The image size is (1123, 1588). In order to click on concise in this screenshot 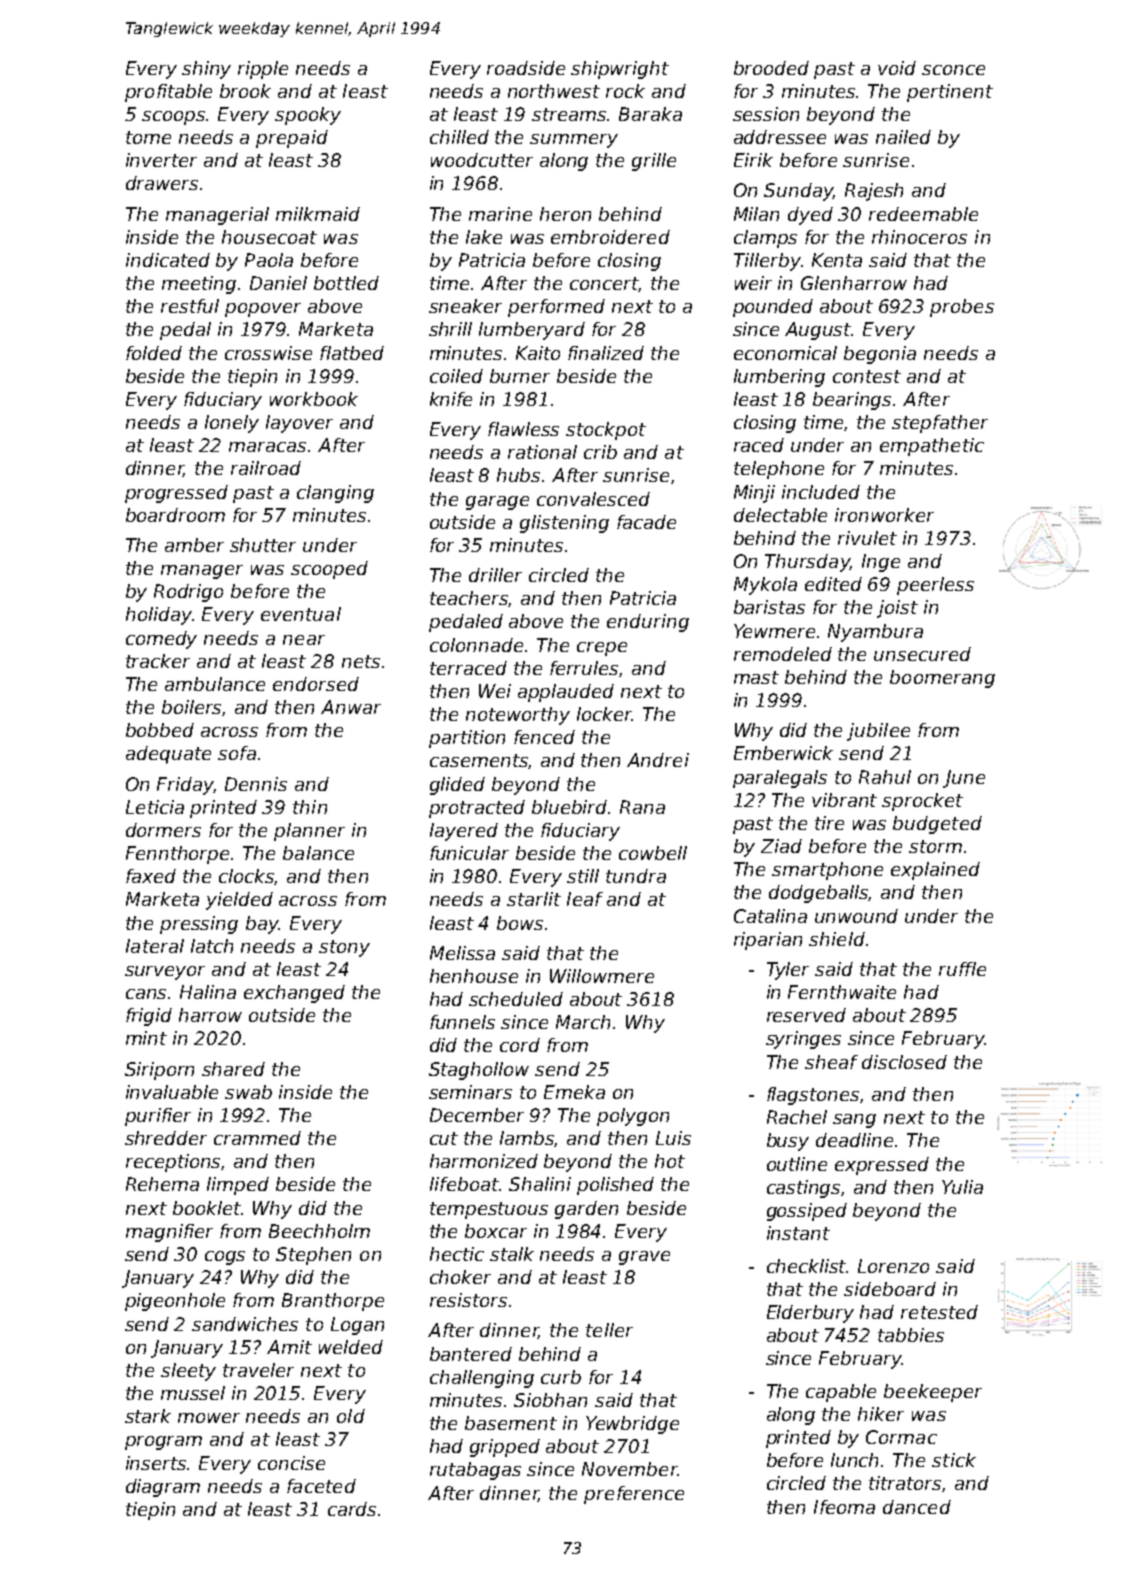, I will do `click(291, 1463)`.
